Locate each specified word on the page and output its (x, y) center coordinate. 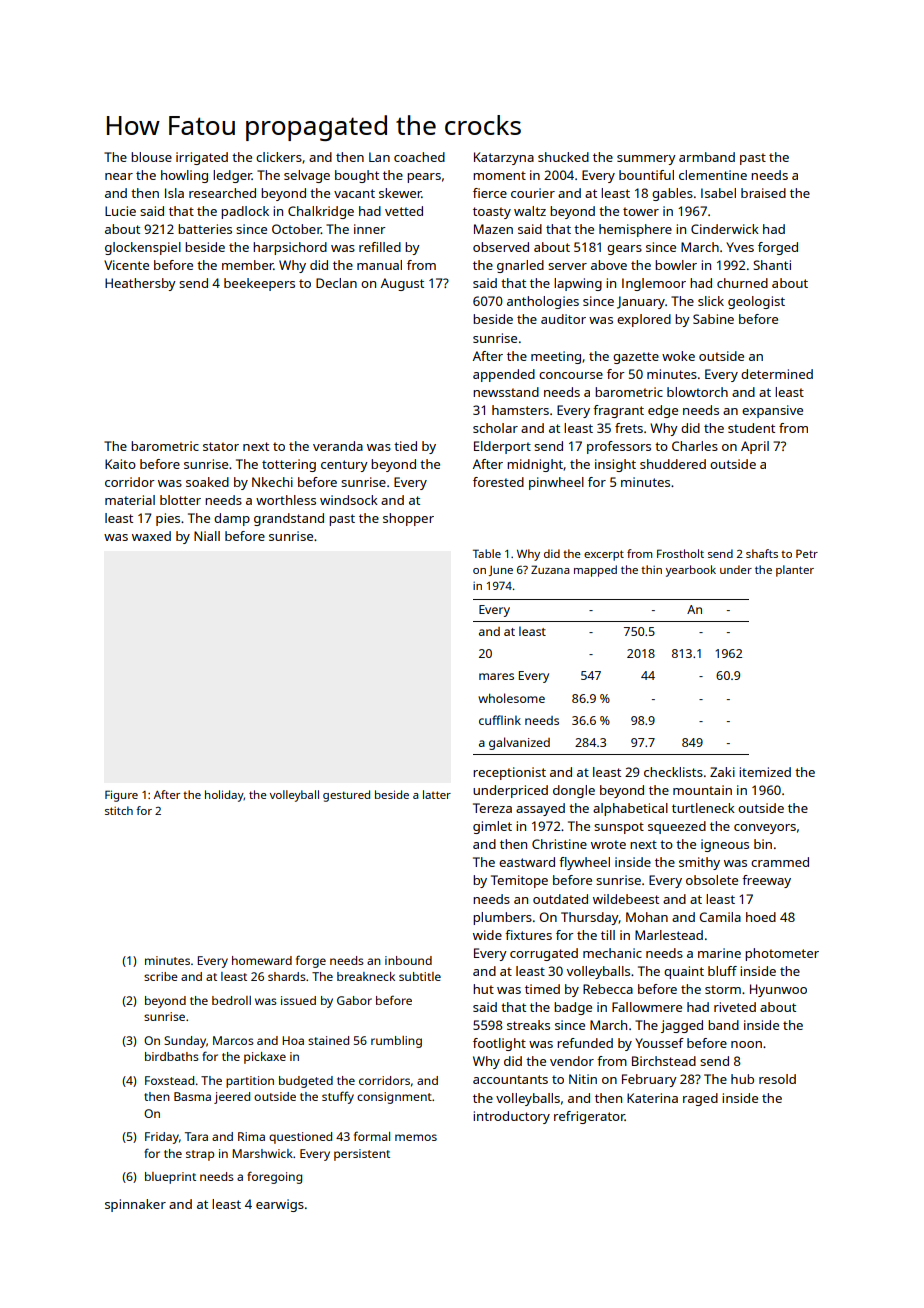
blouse (151, 157)
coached (419, 157)
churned (742, 283)
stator (221, 446)
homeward (262, 960)
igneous (725, 845)
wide (487, 935)
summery (646, 160)
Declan (336, 283)
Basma (192, 1096)
